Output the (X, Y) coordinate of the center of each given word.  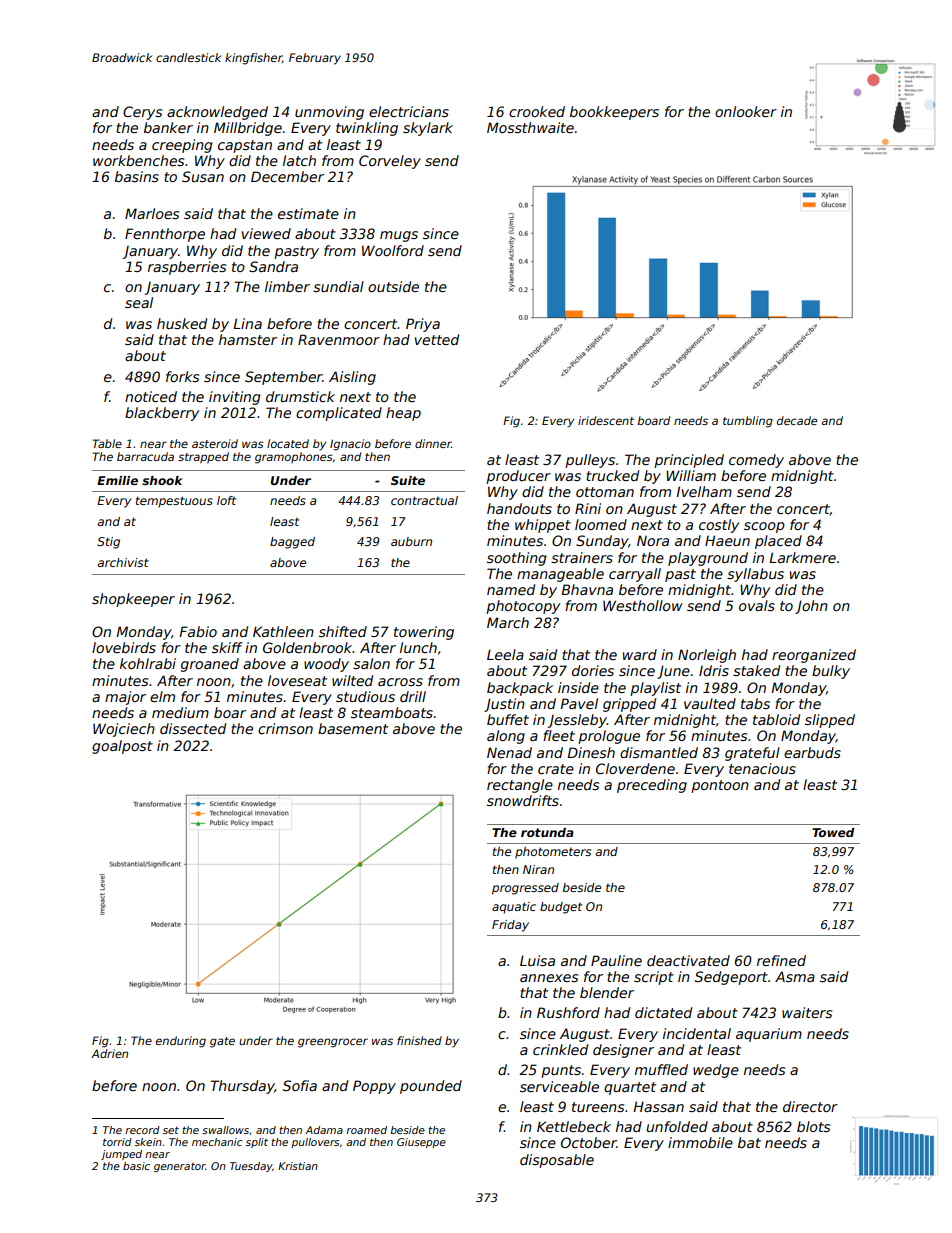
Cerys (142, 113)
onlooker (746, 111)
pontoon (720, 786)
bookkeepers (614, 113)
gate (222, 1042)
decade (797, 420)
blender (607, 992)
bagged (292, 543)
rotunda (547, 832)
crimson (285, 728)
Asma (795, 976)
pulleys (590, 461)
